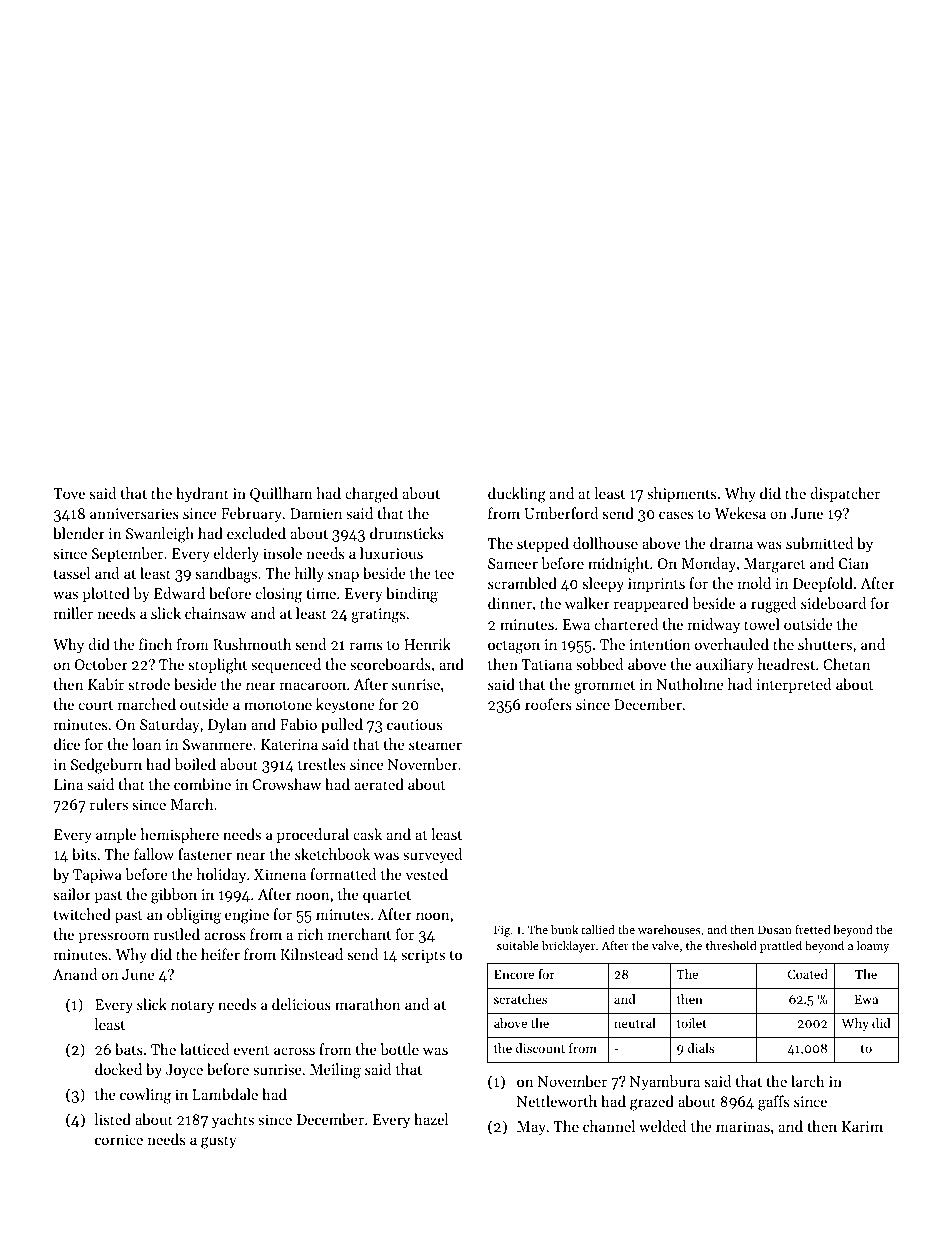 This page has height=1233, width=952. I want to click on rich, so click(310, 934).
